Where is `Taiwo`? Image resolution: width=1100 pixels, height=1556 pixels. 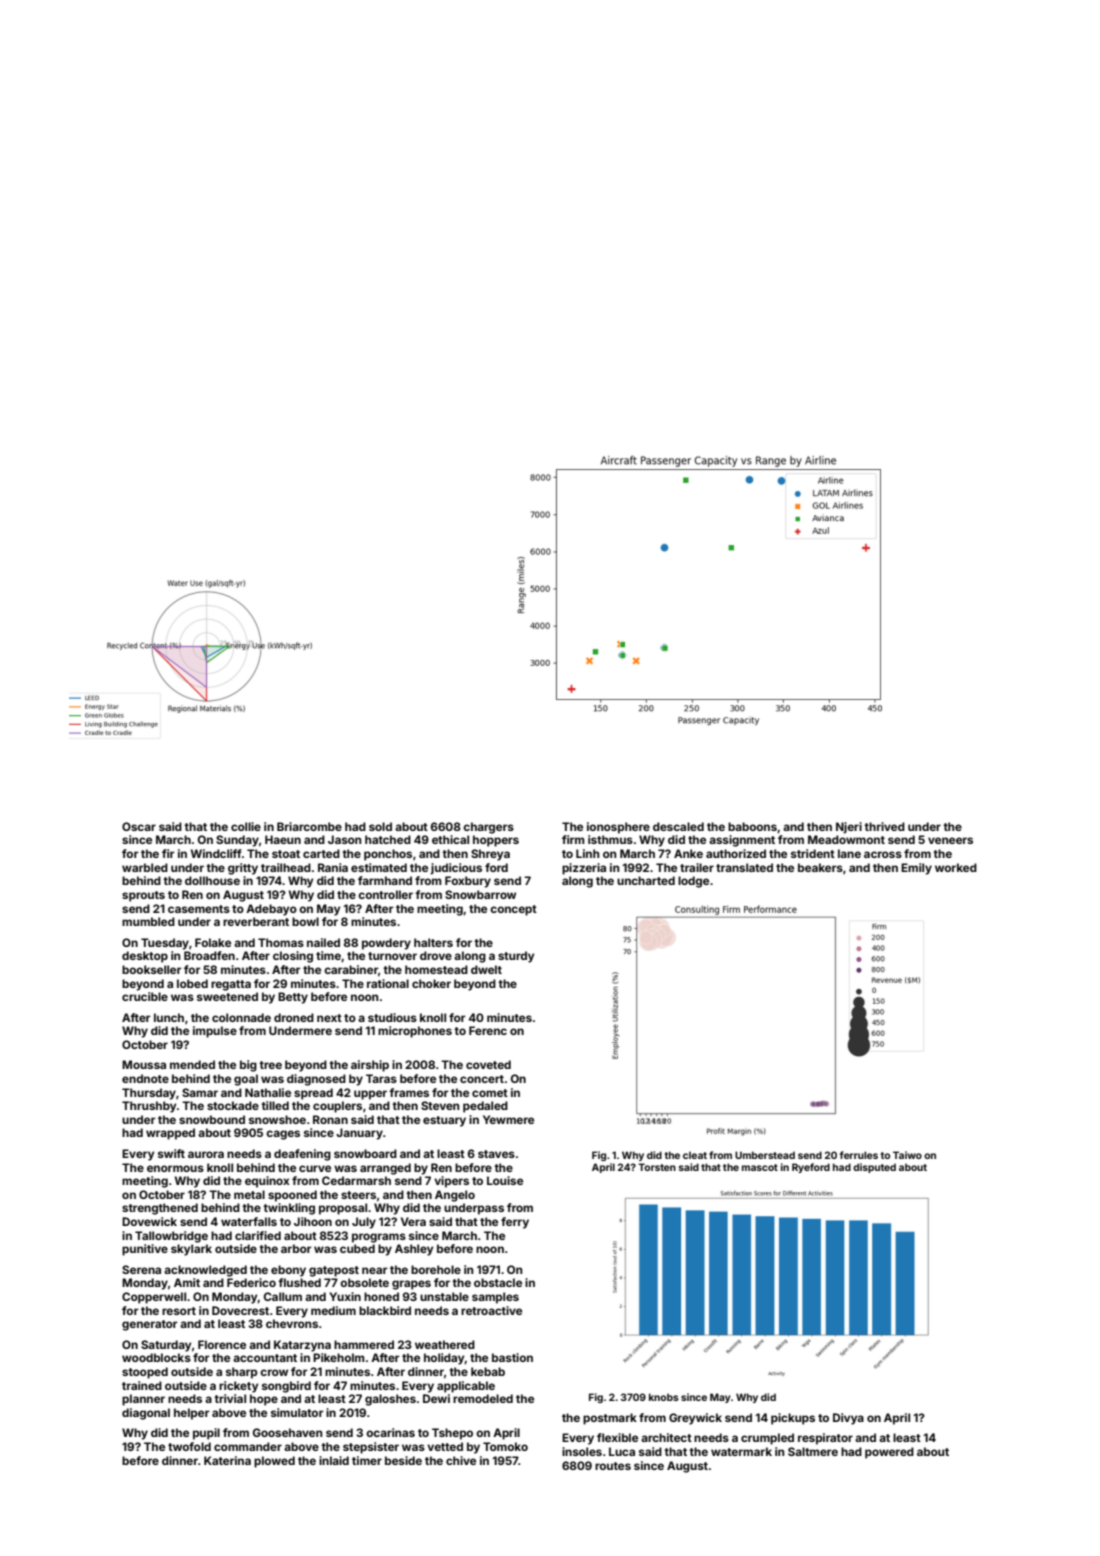
Taiwo is located at coordinates (907, 1155).
